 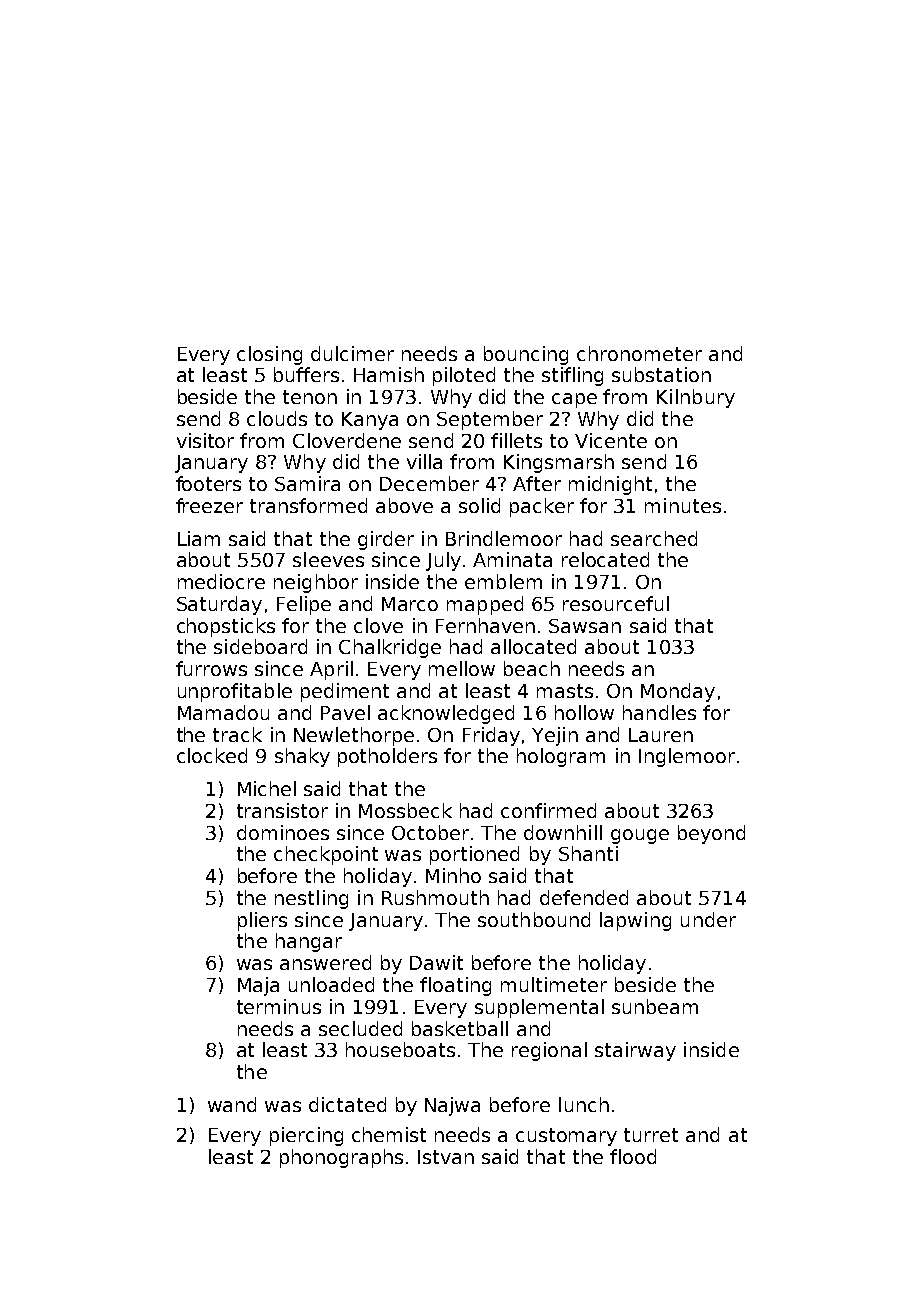 What do you see at coordinates (534, 919) in the screenshot?
I see `southbound` at bounding box center [534, 919].
